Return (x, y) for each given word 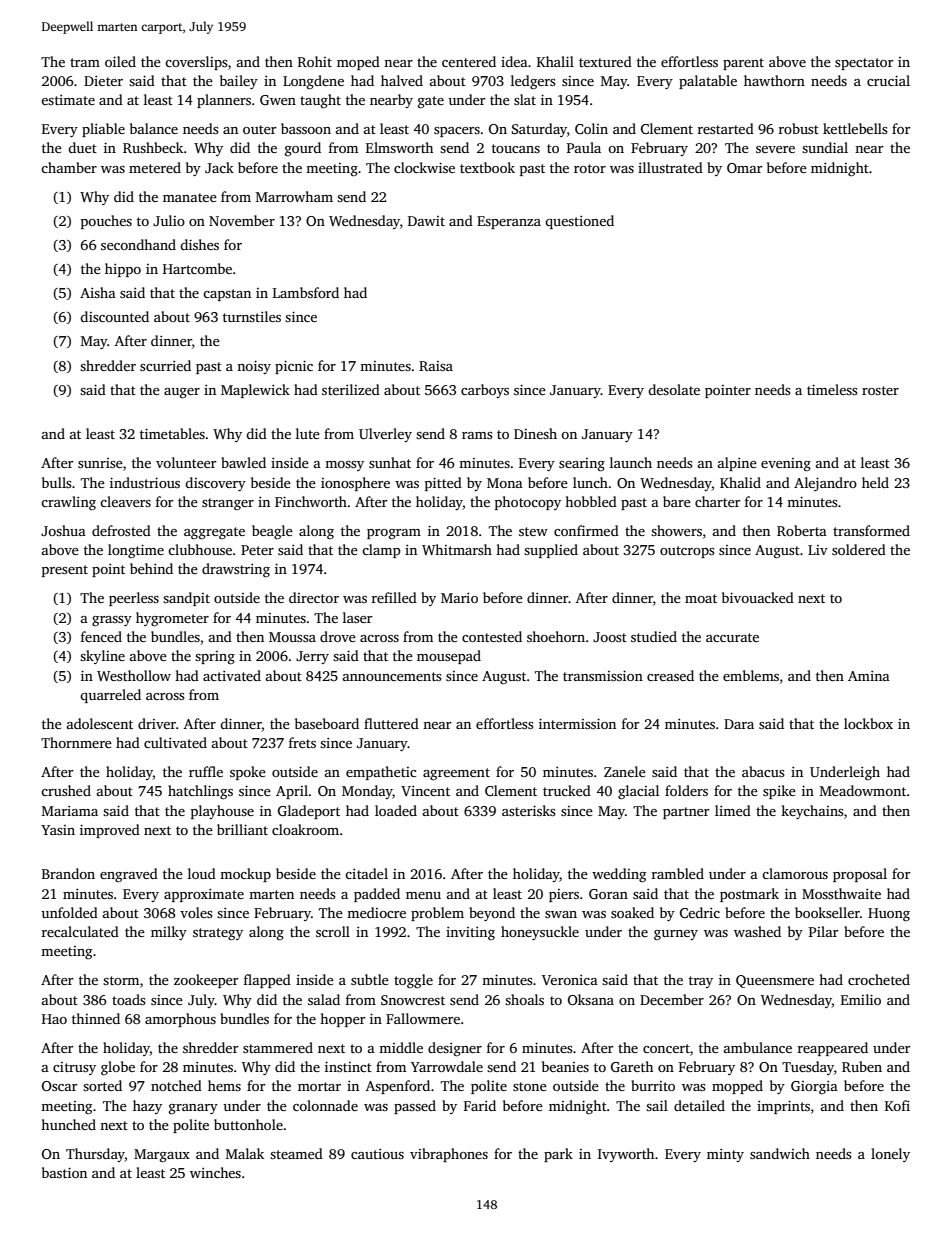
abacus (763, 771)
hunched (68, 1124)
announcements (392, 676)
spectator (864, 64)
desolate (674, 389)
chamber (69, 167)
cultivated (175, 742)
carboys (485, 391)
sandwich (780, 1153)
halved (402, 80)
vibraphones (449, 1155)
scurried (165, 365)
